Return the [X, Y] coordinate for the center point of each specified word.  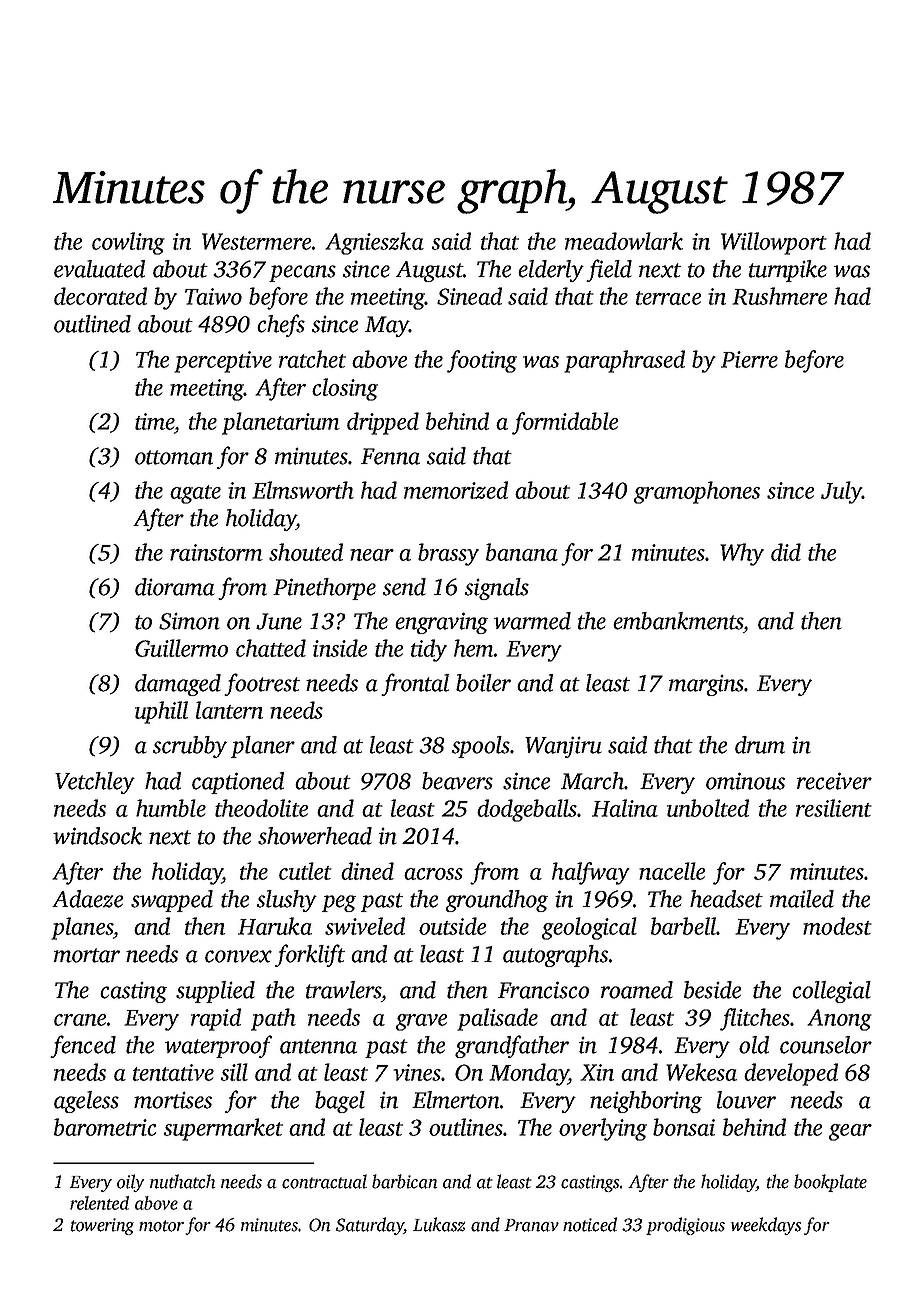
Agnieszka [374, 243]
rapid [216, 1019]
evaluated [99, 269]
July [841, 492]
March [592, 781]
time [154, 421]
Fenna [390, 456]
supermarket [223, 1129]
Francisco [543, 990]
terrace [668, 298]
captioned [238, 783]
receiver [834, 781]
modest [837, 926]
